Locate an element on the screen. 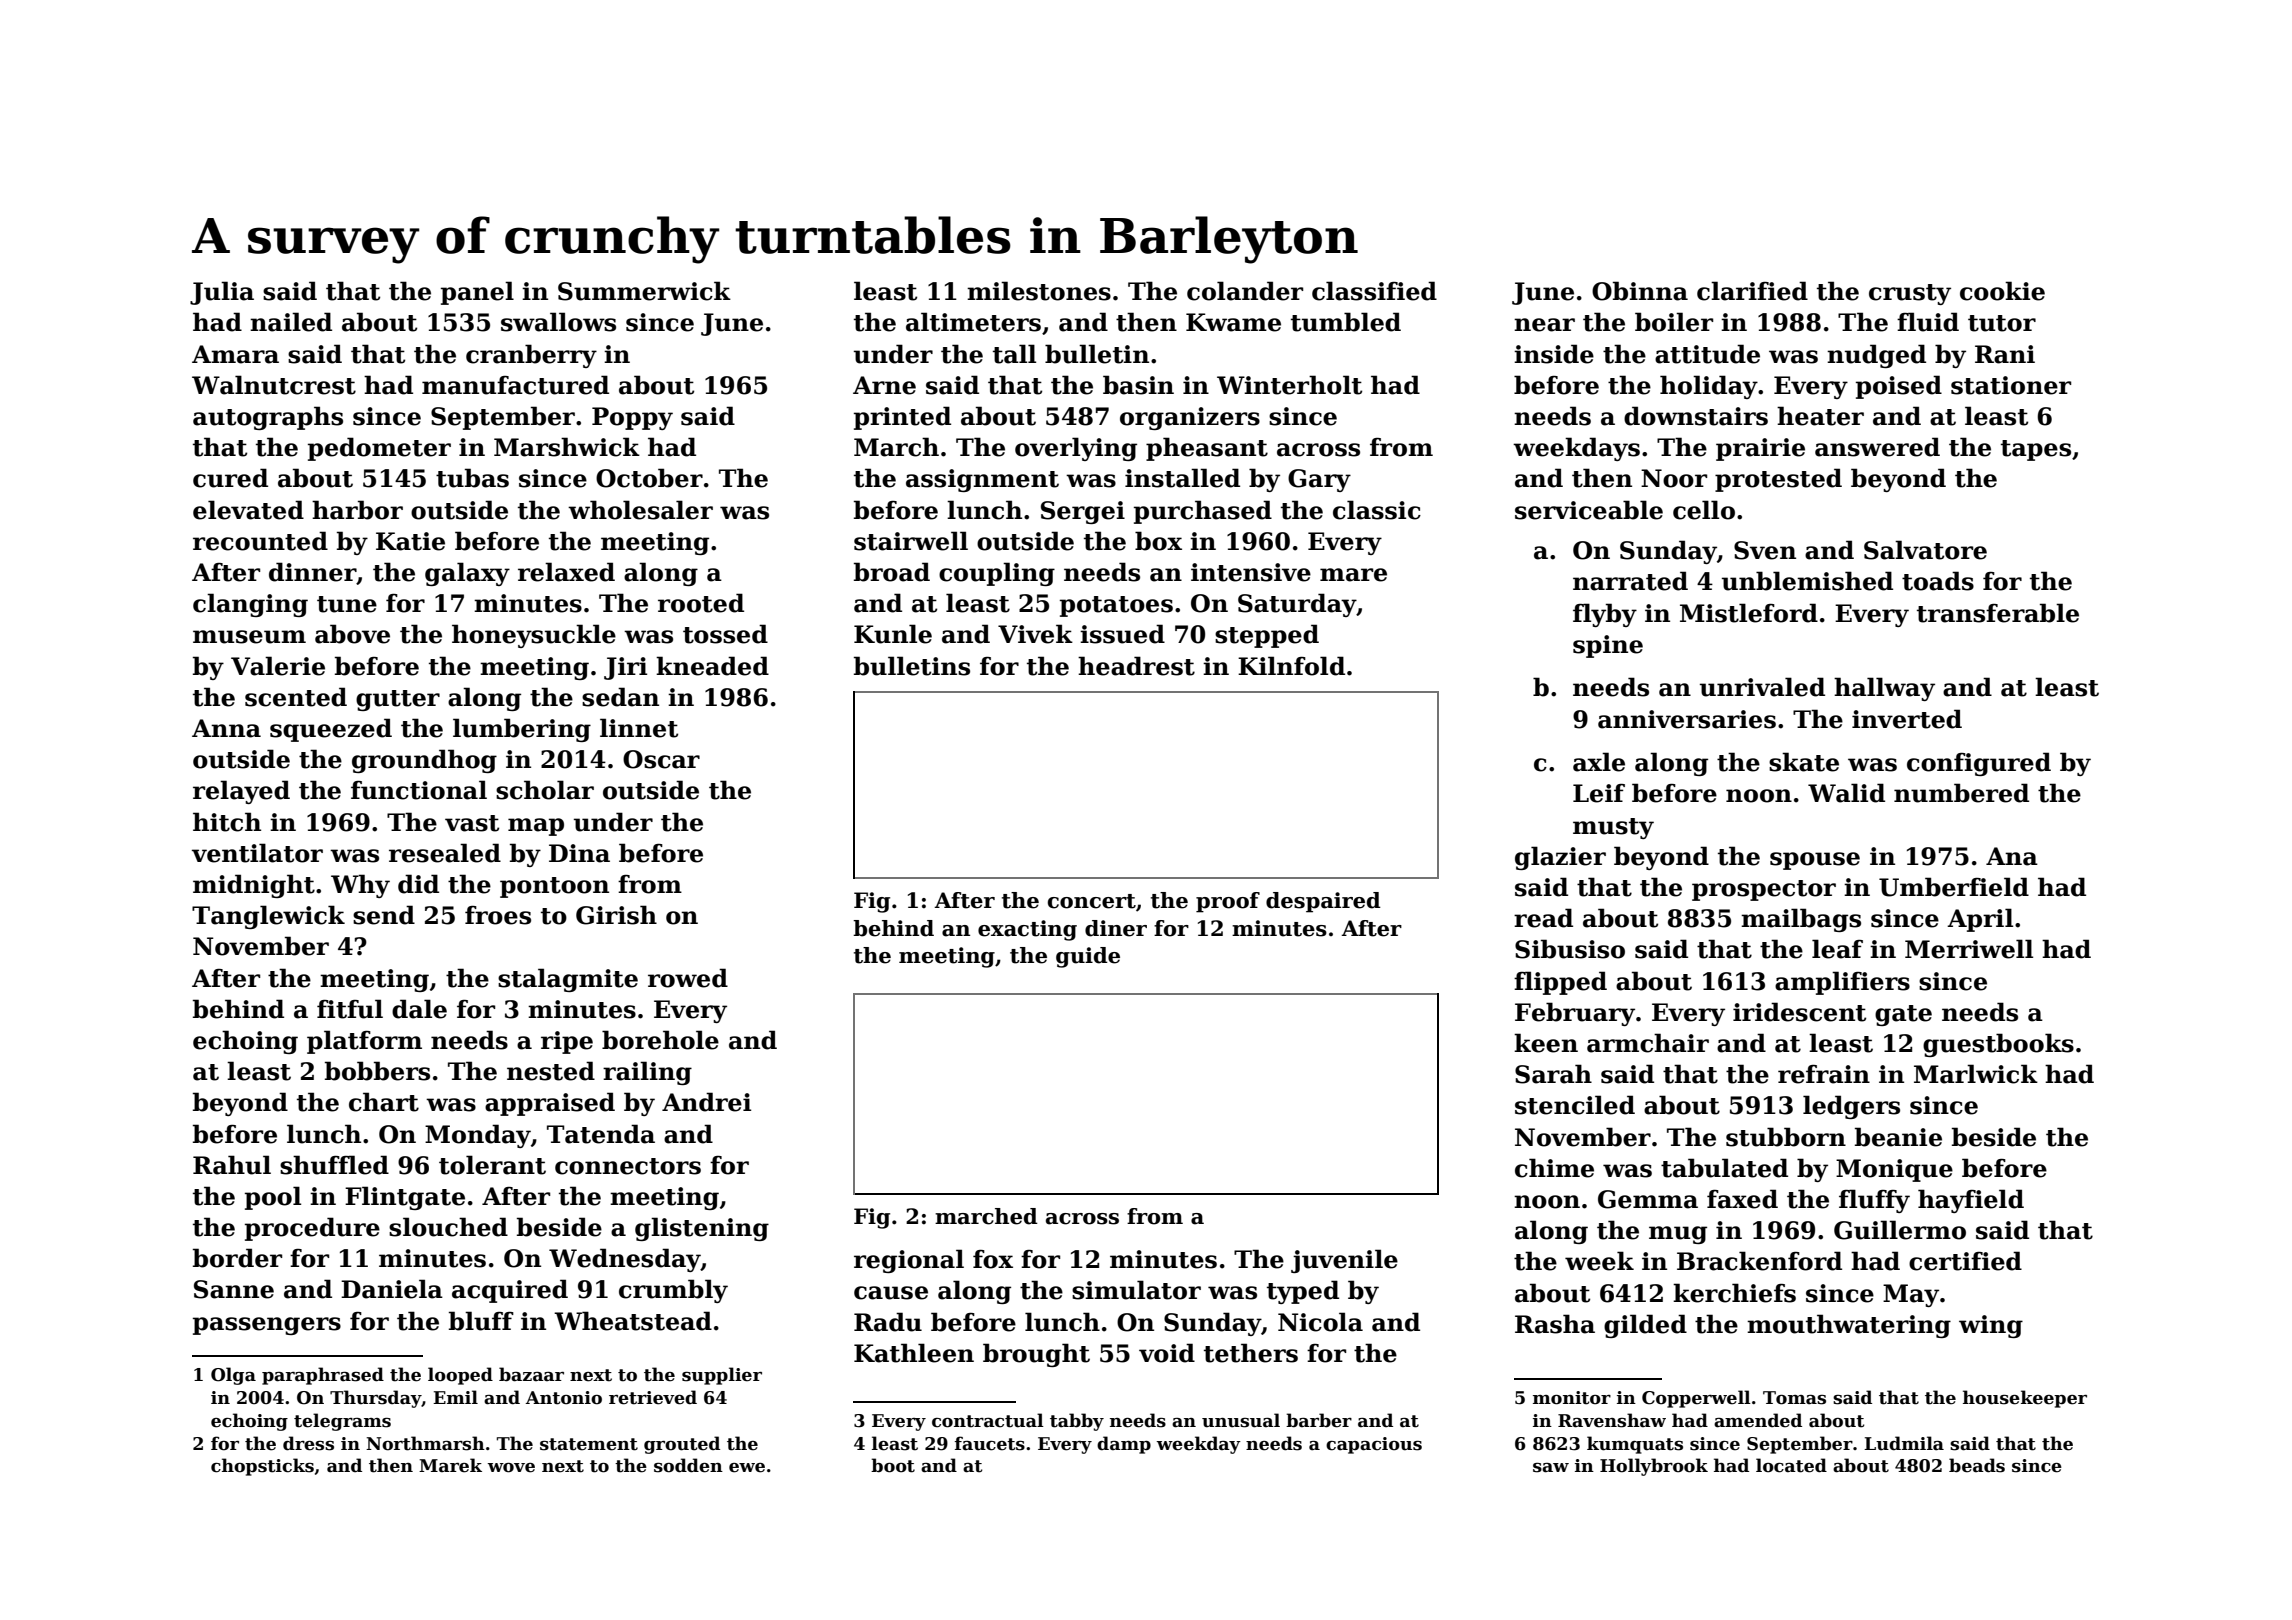  above is located at coordinates (352, 634).
